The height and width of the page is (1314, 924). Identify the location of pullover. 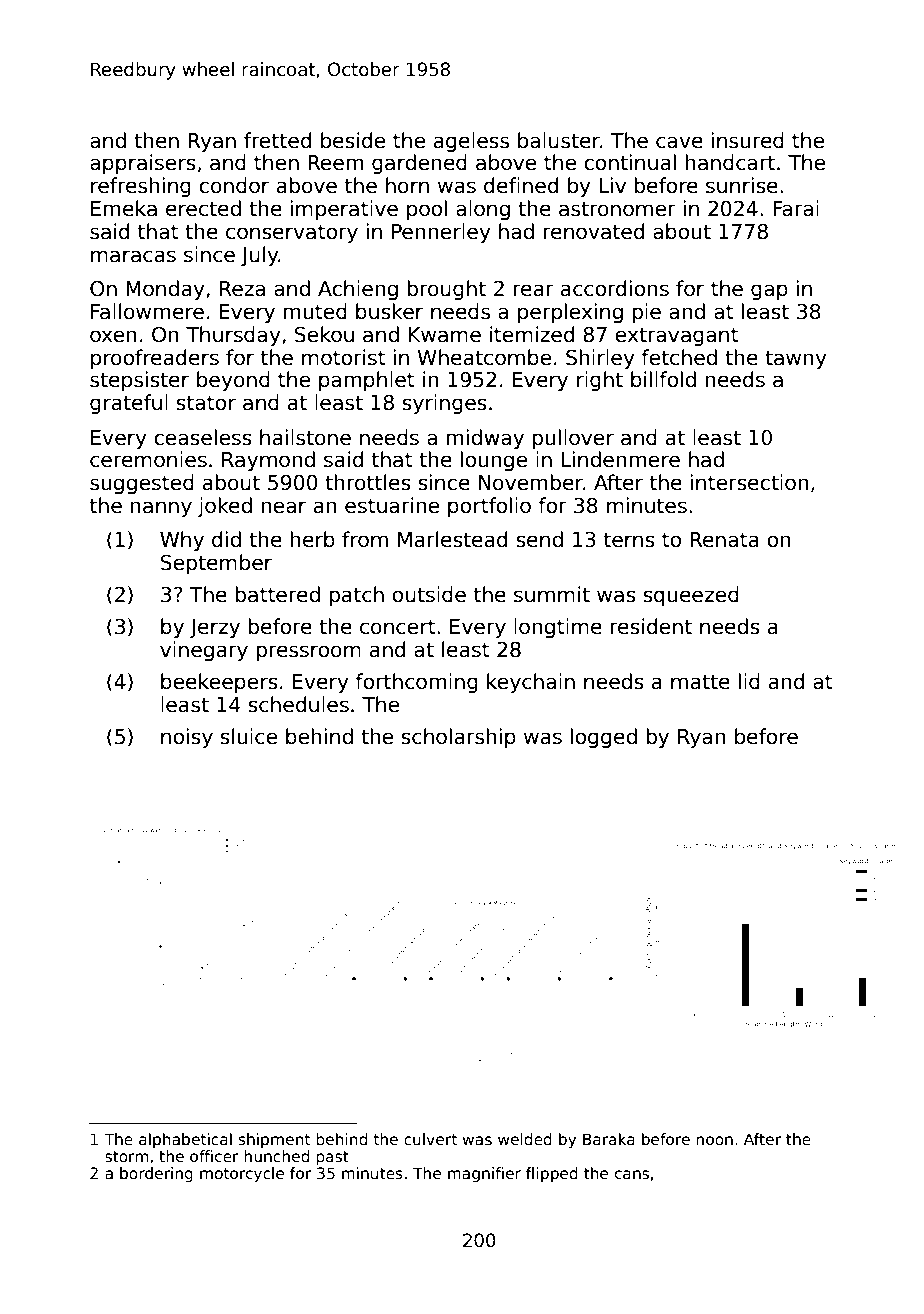
(573, 439).
